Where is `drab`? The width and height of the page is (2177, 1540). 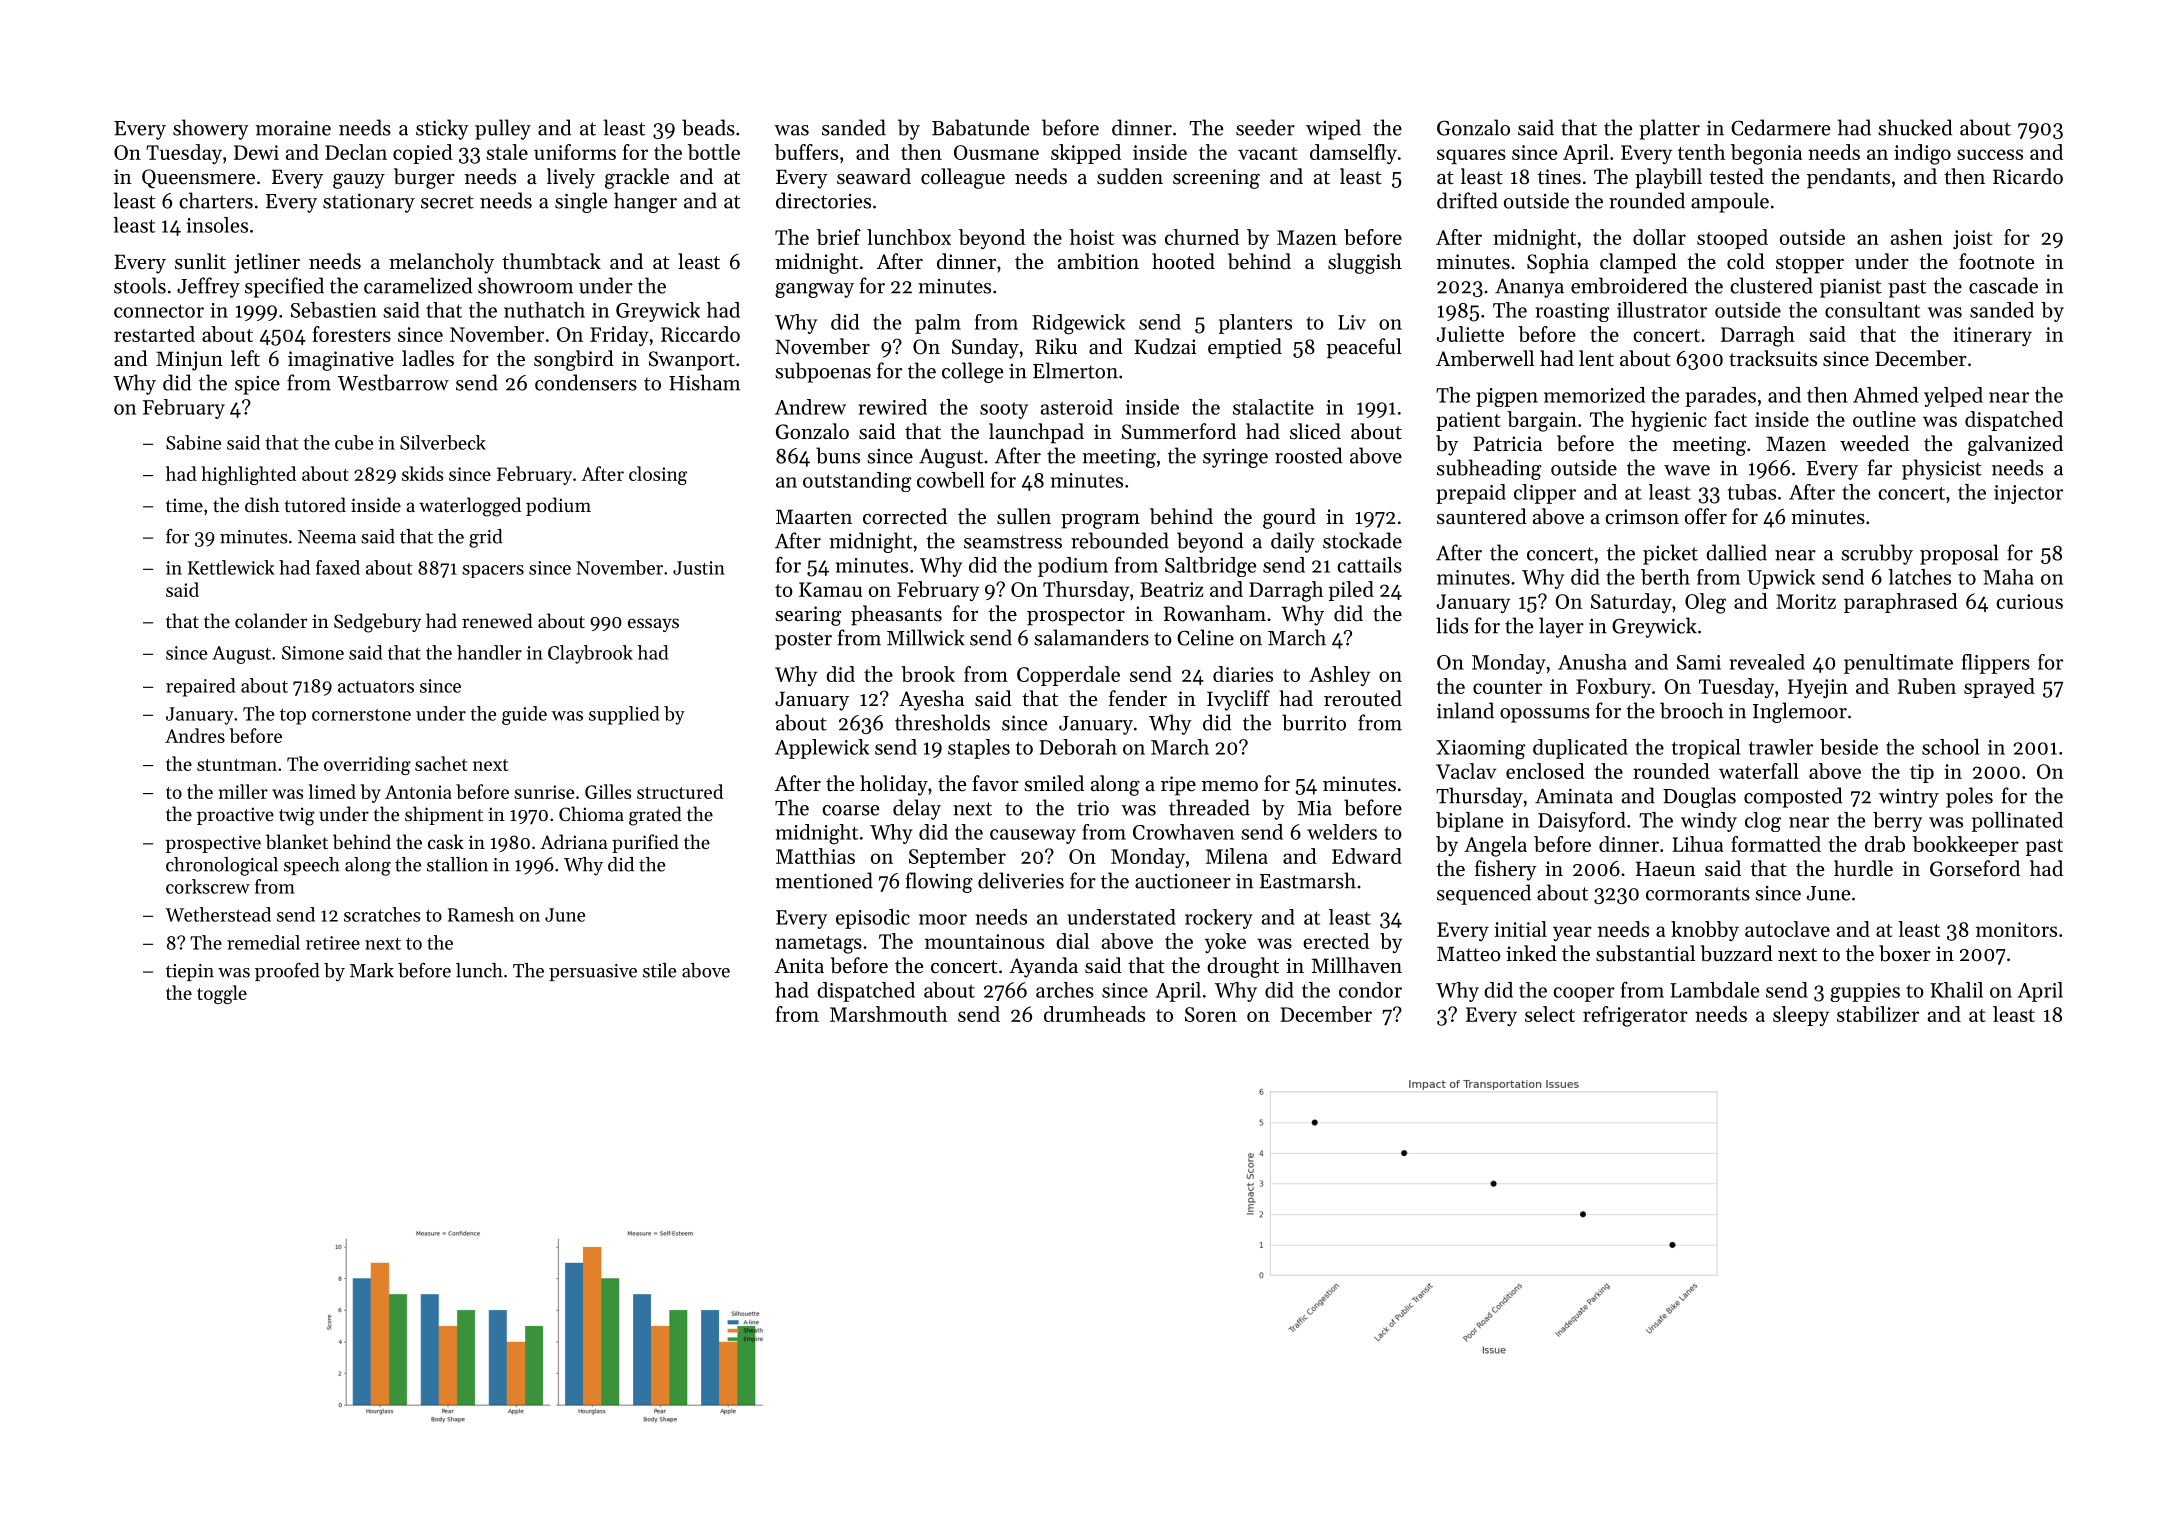 drab is located at coordinates (1885, 844).
